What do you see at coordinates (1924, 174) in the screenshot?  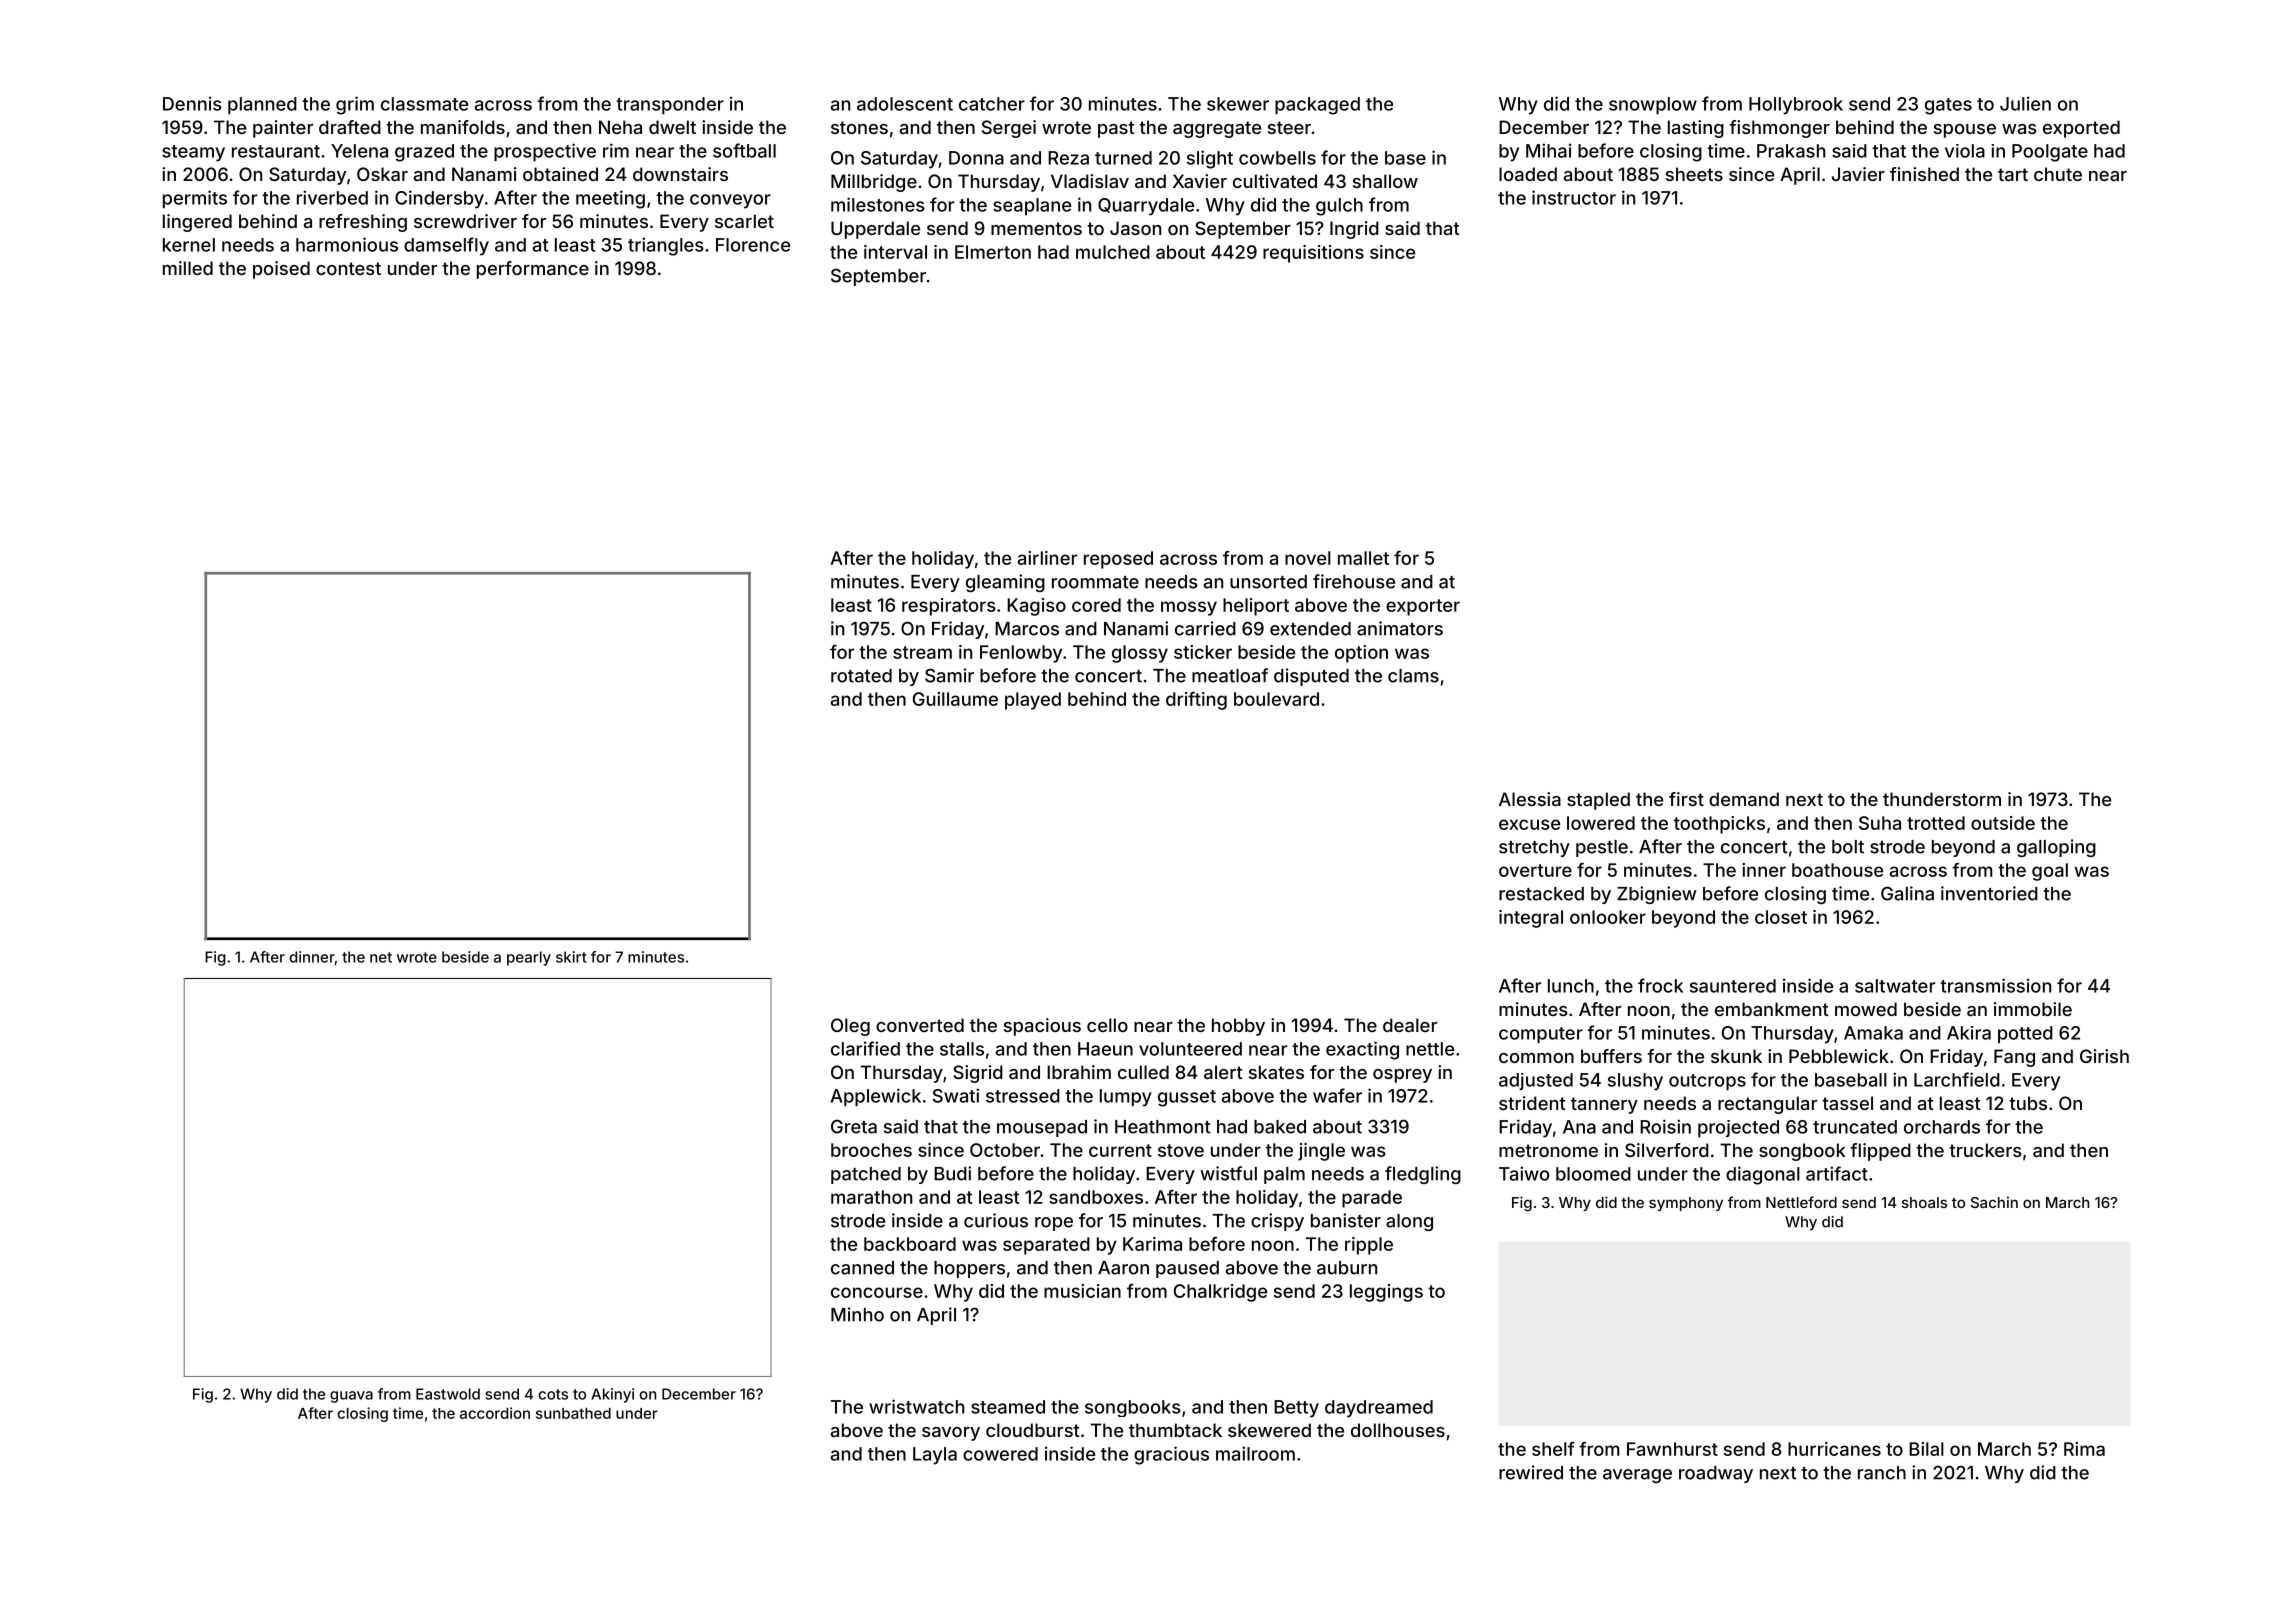 I see `finished` at bounding box center [1924, 174].
